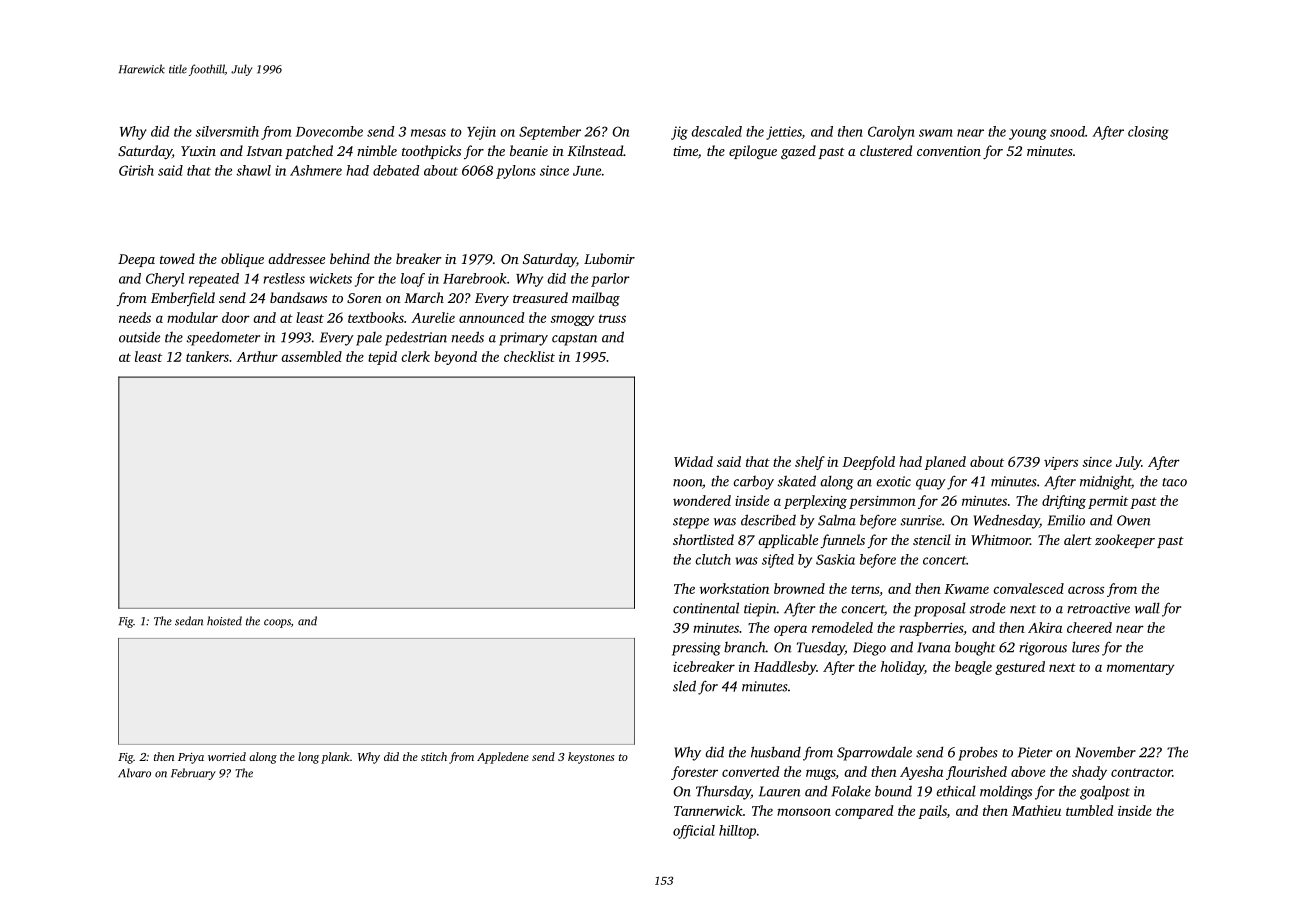 The width and height of the screenshot is (1308, 924). What do you see at coordinates (191, 758) in the screenshot?
I see `Priya` at bounding box center [191, 758].
